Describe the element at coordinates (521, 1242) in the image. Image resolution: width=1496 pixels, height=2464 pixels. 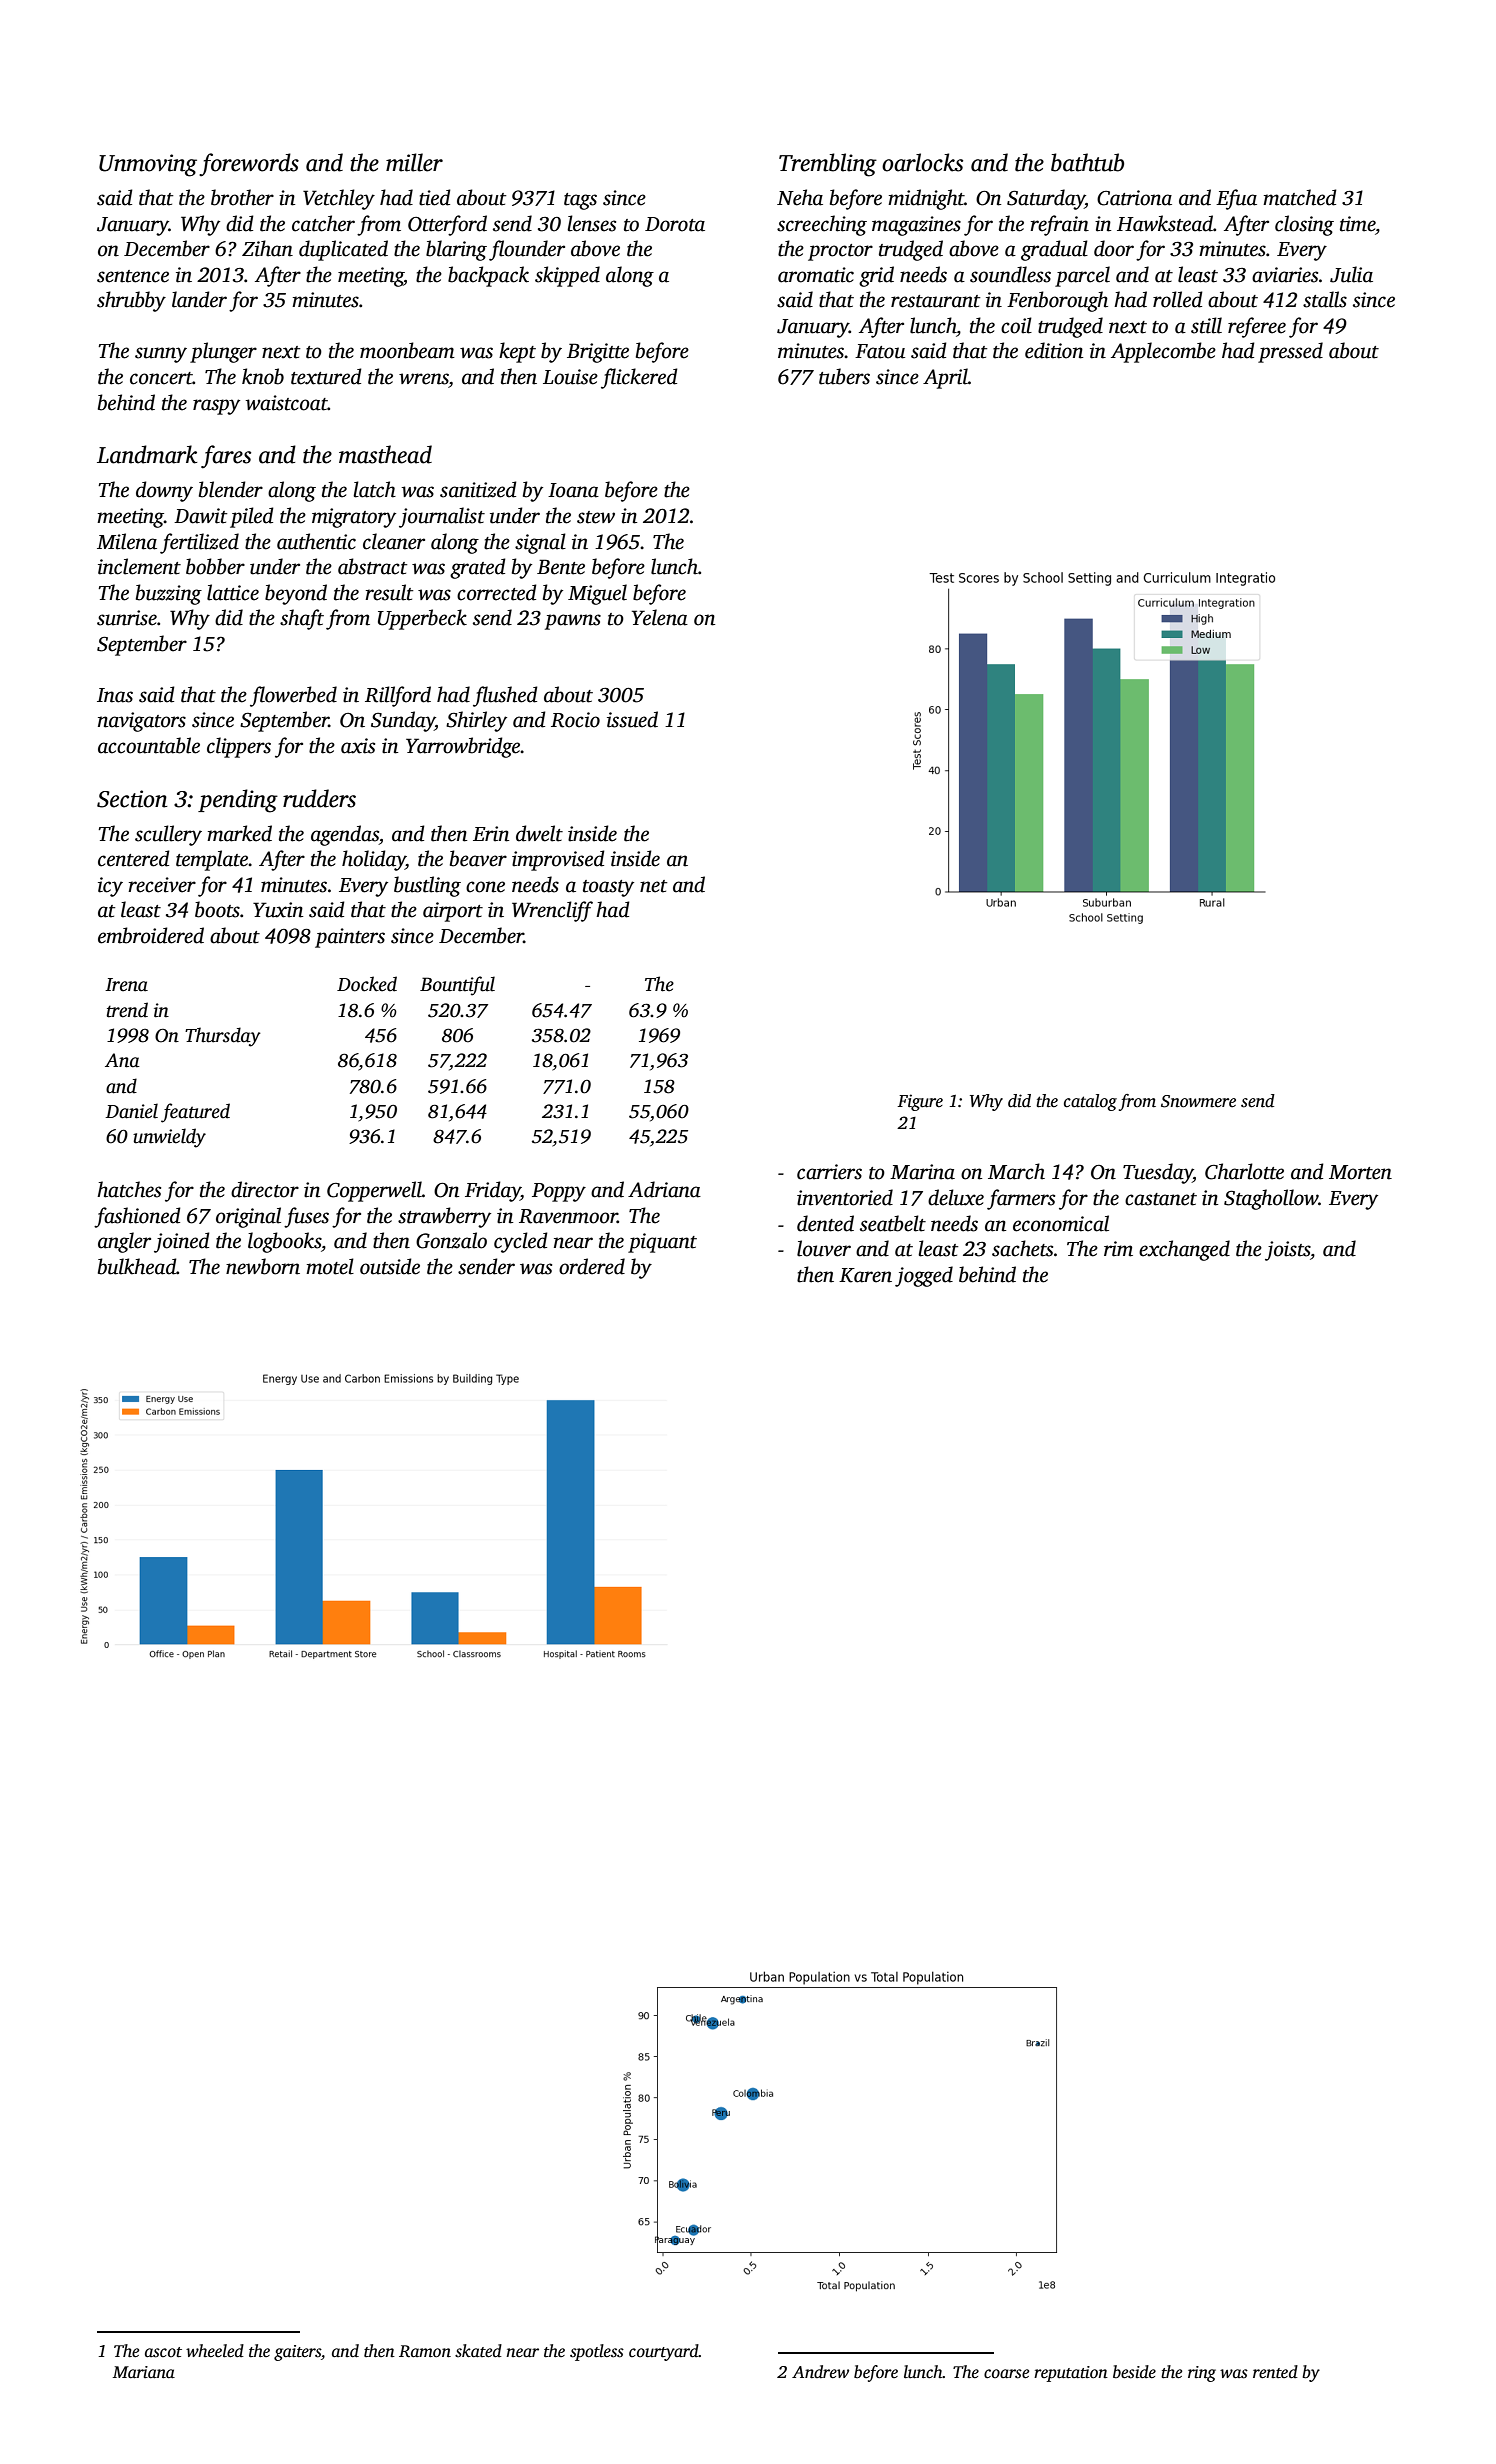
I see `cycled` at that location.
